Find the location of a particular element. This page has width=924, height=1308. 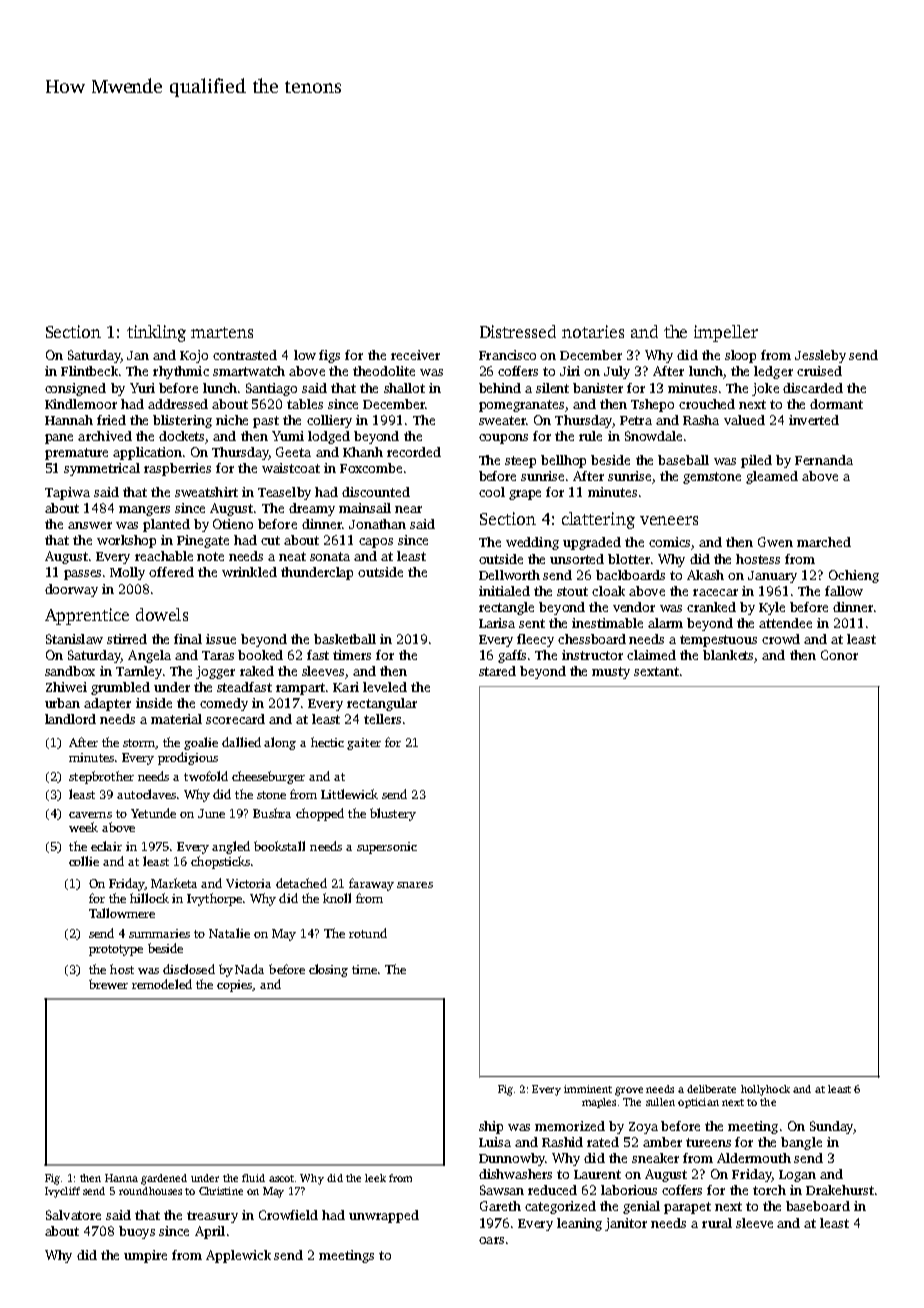

copies is located at coordinates (235, 986).
